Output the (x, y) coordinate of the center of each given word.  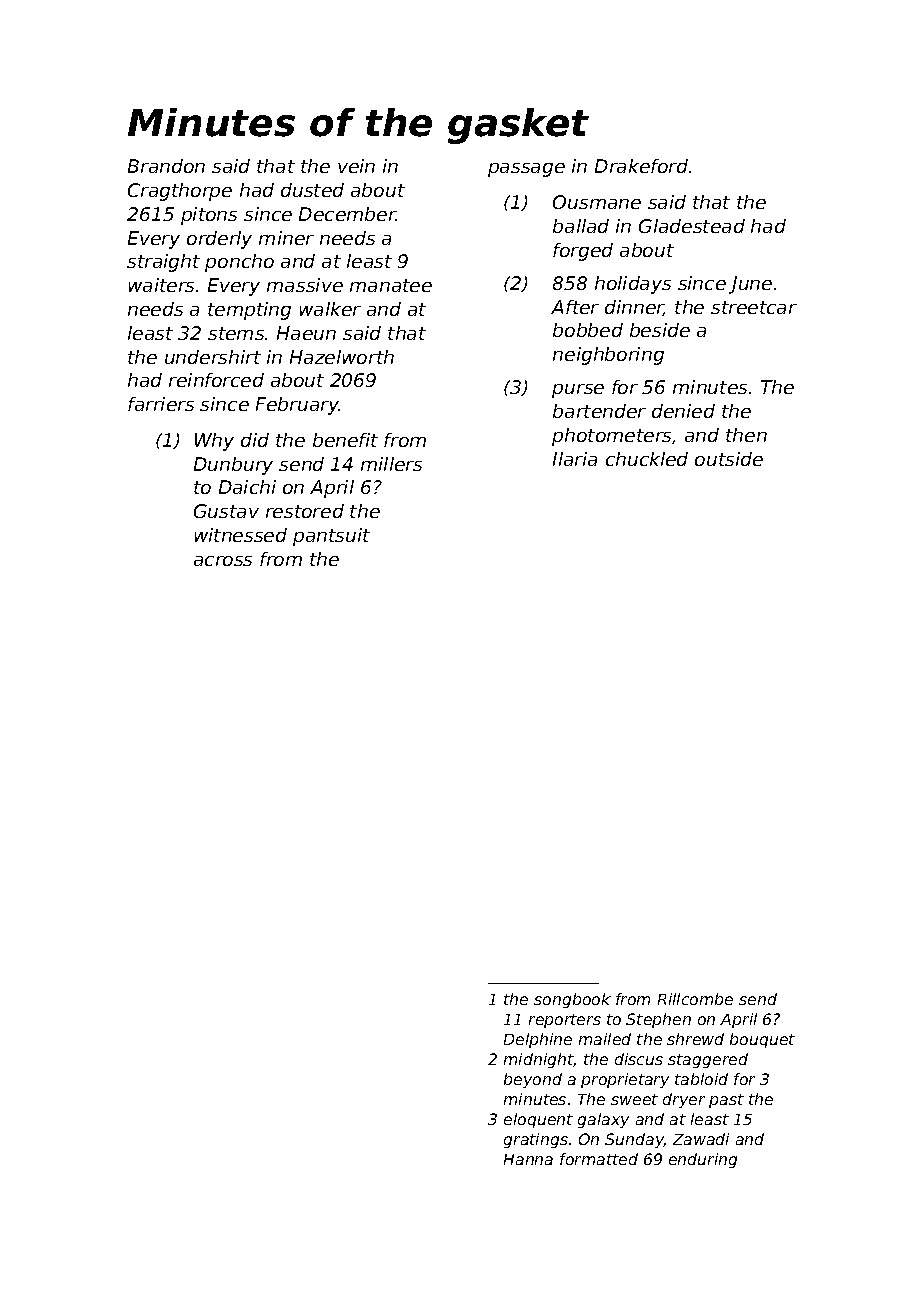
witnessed (241, 535)
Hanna (528, 1159)
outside (729, 459)
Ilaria (575, 459)
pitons (209, 216)
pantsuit (331, 537)
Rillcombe (695, 999)
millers (391, 464)
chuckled (647, 459)
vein (356, 166)
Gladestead (692, 226)
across (223, 561)
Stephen (658, 1020)
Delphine (538, 1040)
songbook (572, 1000)
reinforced (216, 380)
